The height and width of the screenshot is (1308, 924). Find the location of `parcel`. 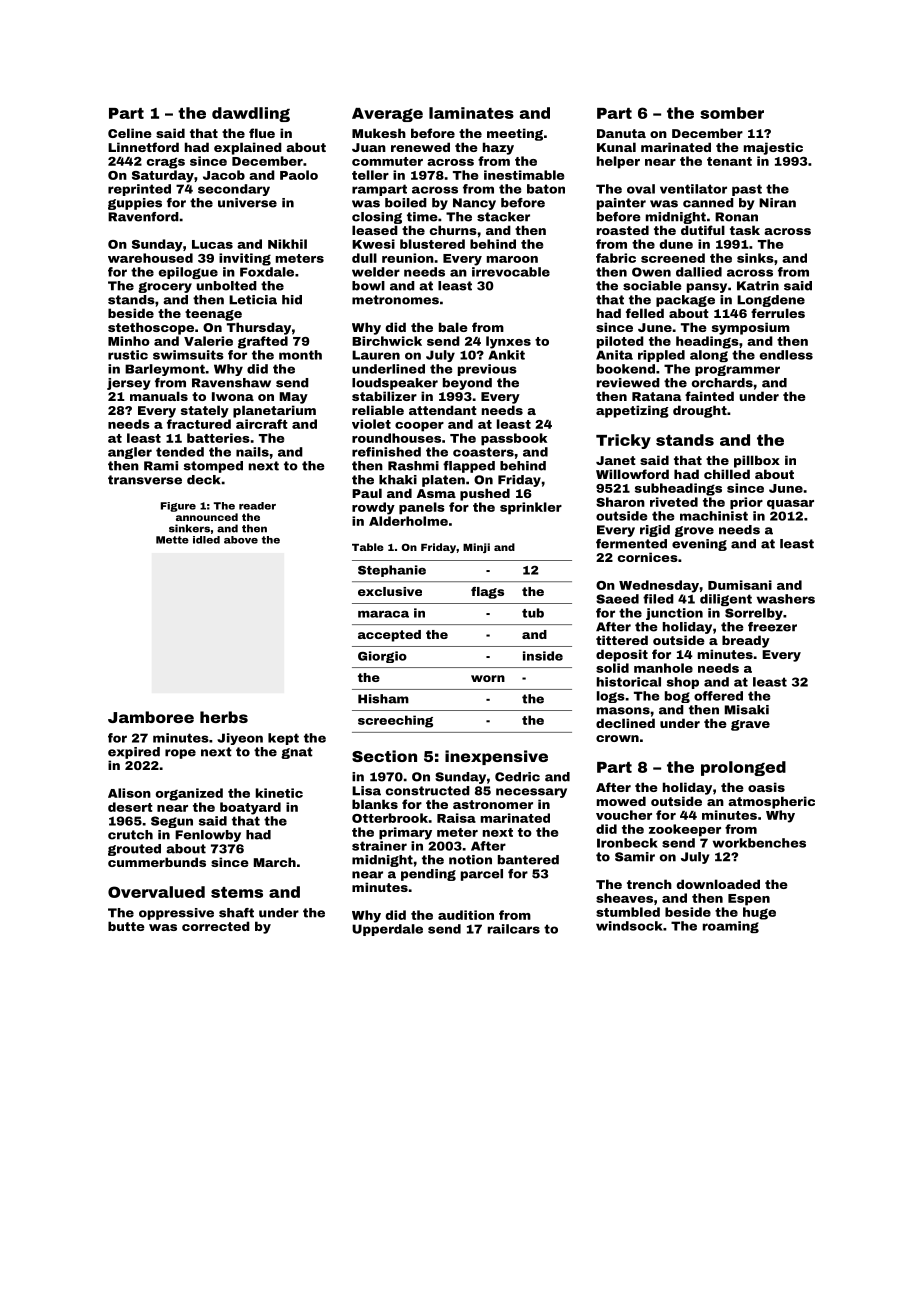

parcel is located at coordinates (482, 875).
